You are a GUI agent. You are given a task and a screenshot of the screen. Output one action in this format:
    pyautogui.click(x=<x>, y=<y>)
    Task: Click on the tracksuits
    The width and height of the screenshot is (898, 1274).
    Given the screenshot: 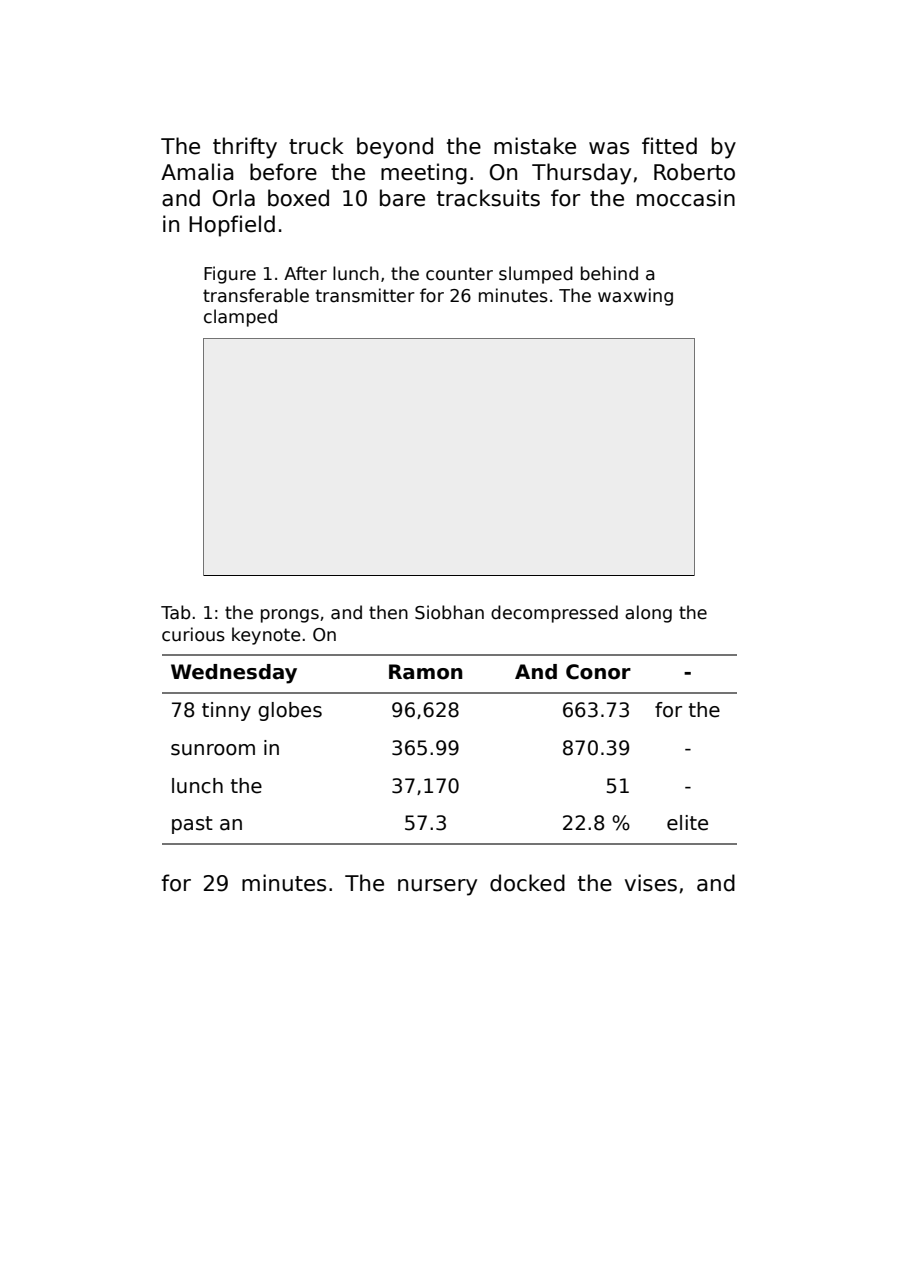 What is the action you would take?
    pyautogui.click(x=488, y=198)
